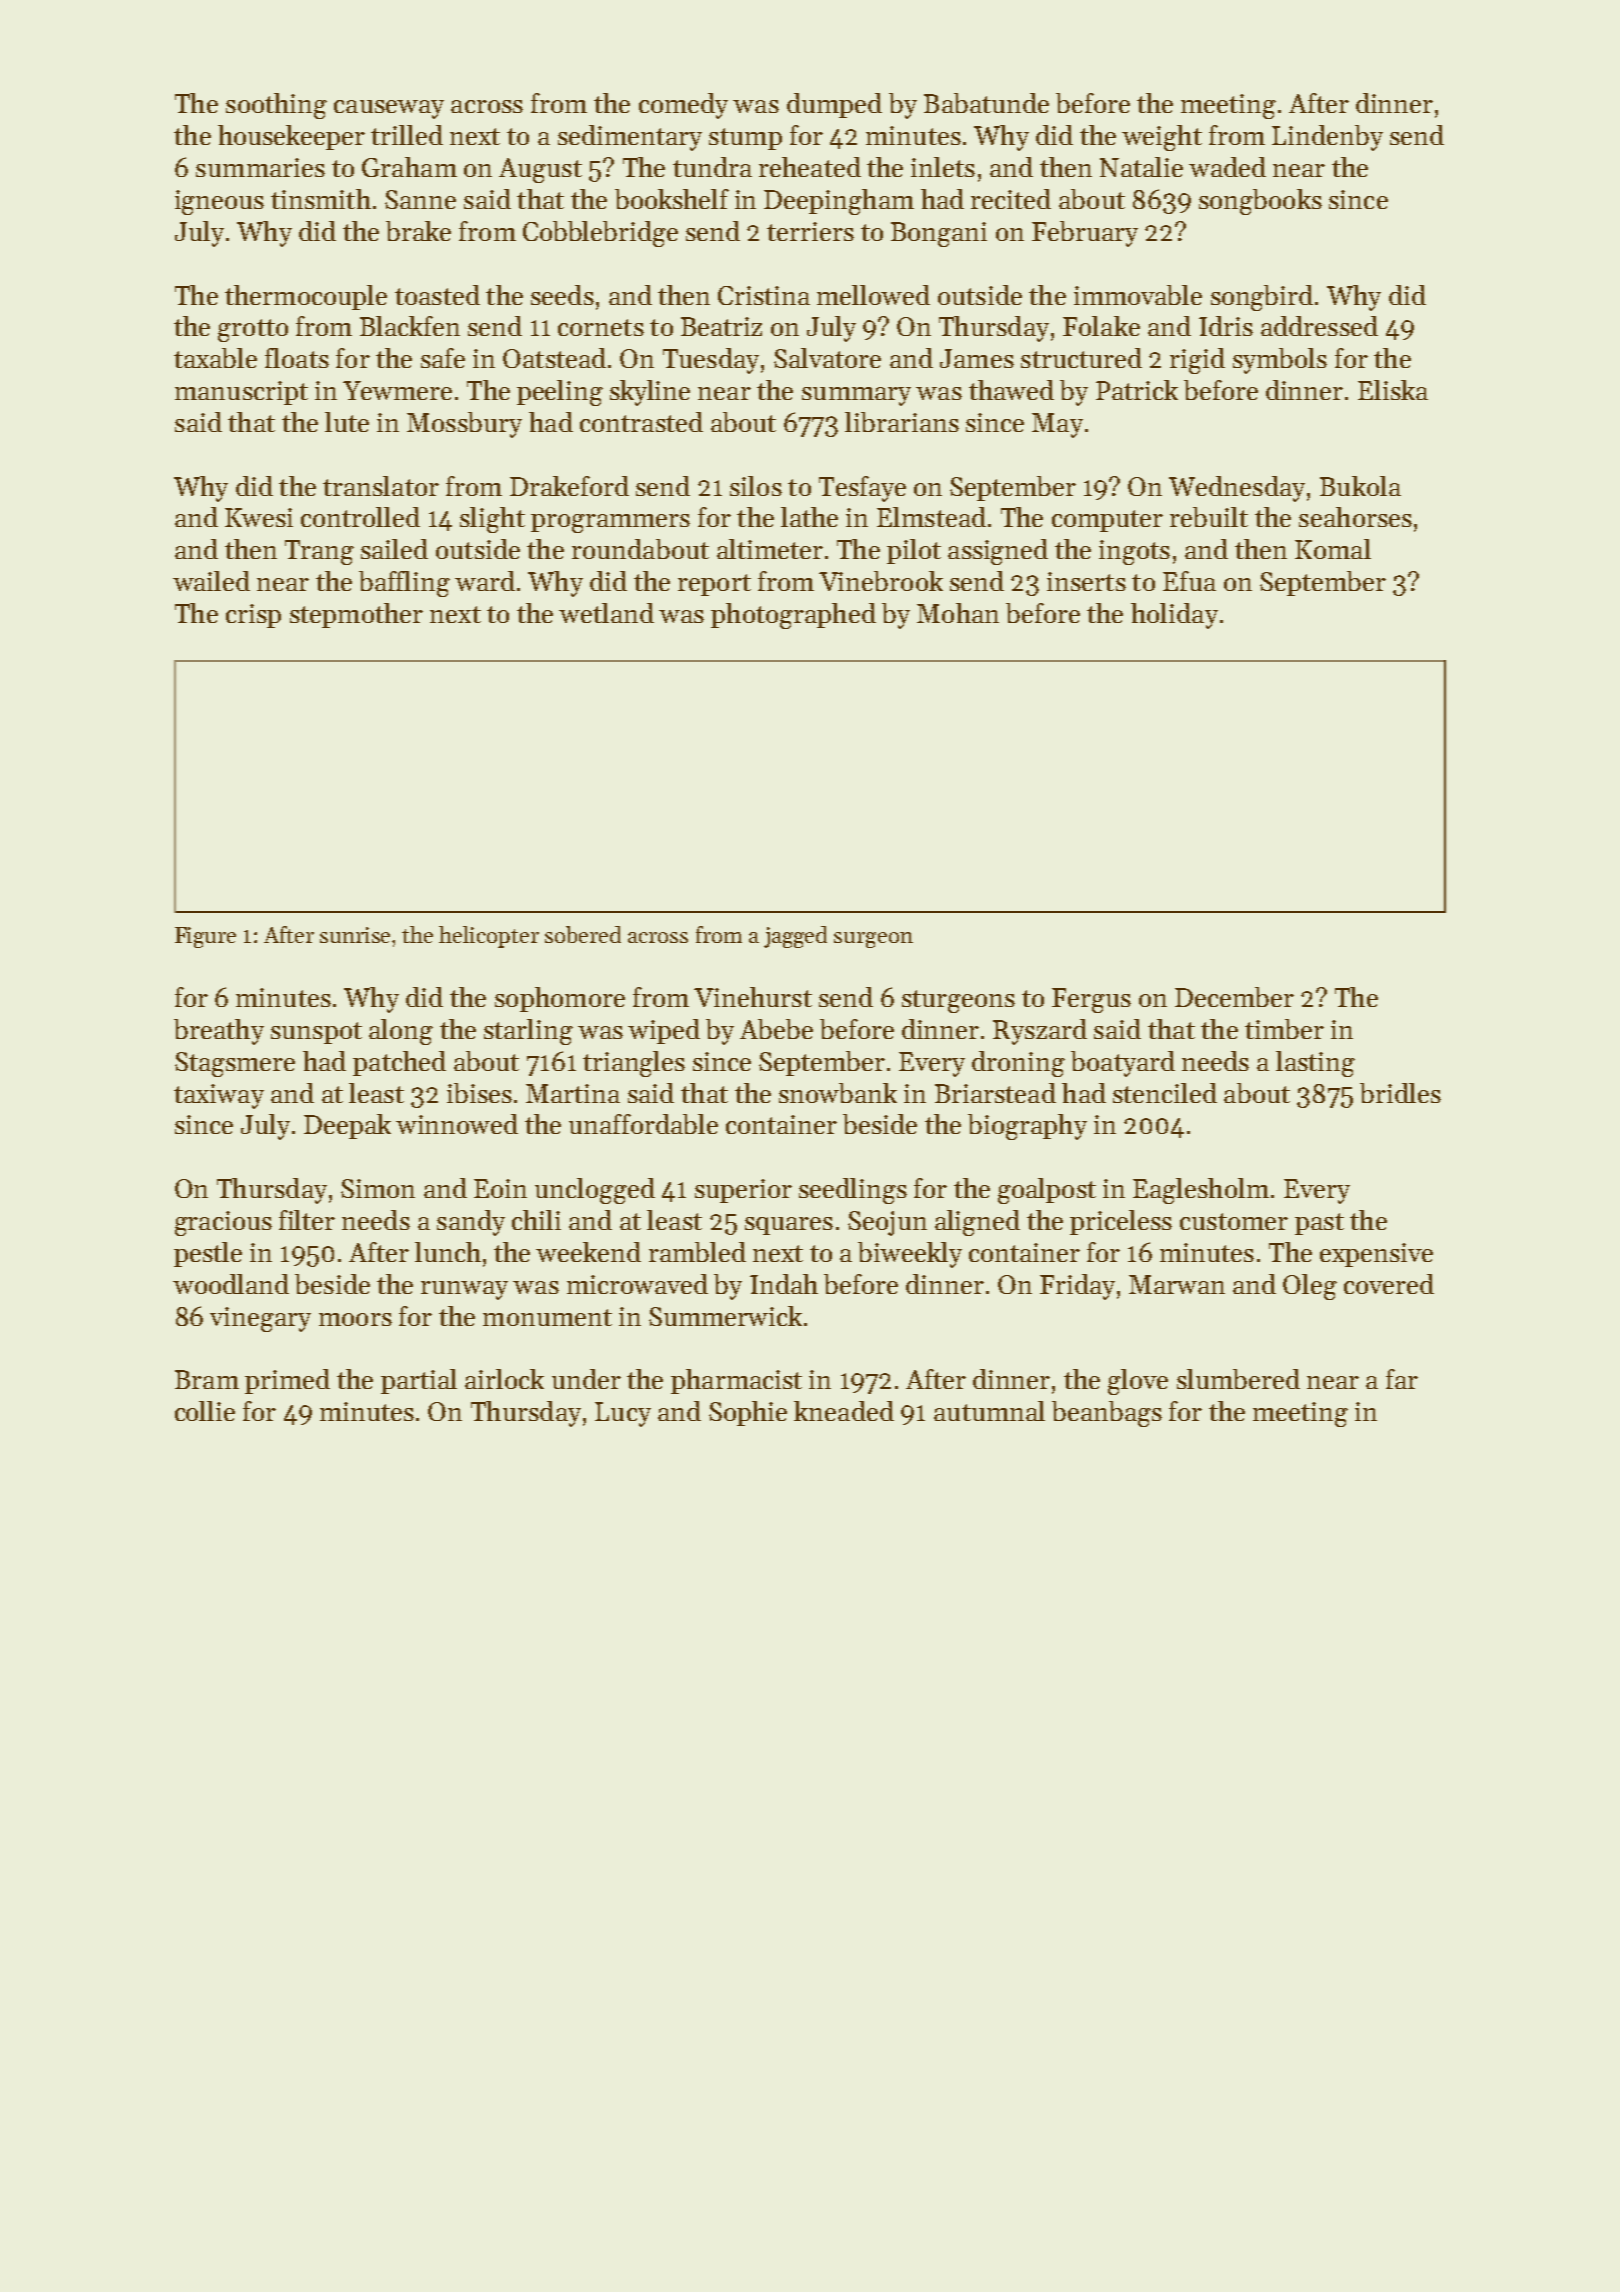  I want to click on Lindenby, so click(1327, 138).
